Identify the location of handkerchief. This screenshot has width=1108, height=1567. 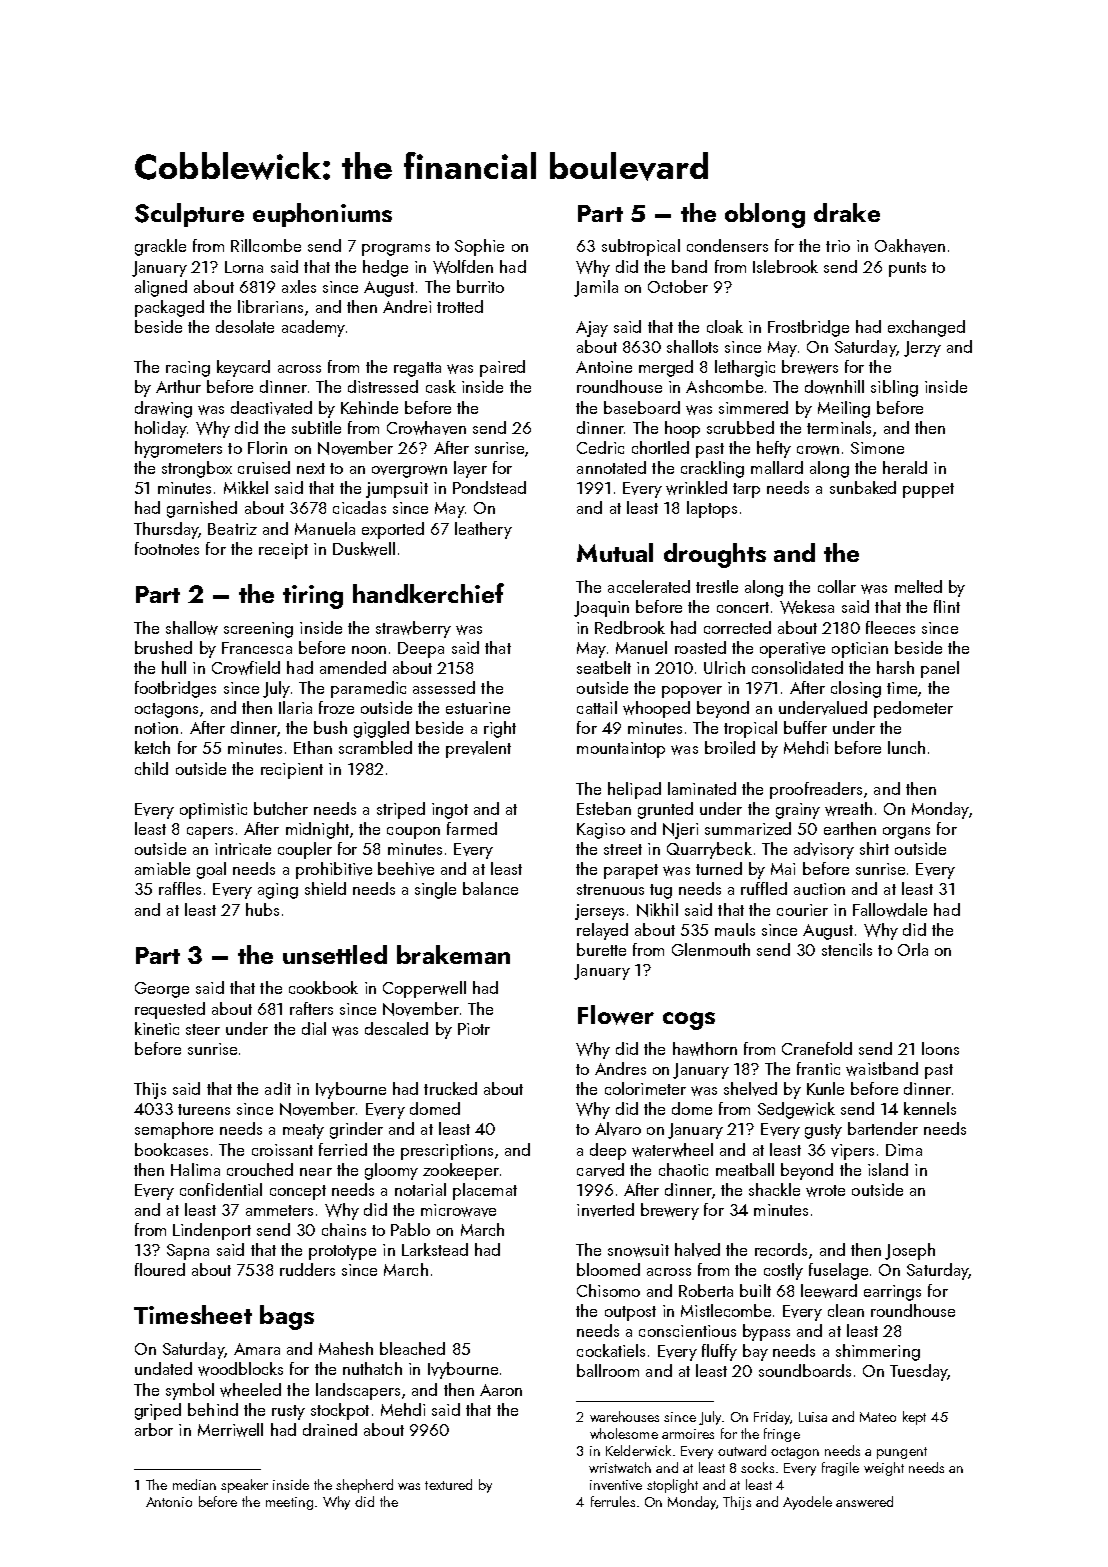
(428, 593).
